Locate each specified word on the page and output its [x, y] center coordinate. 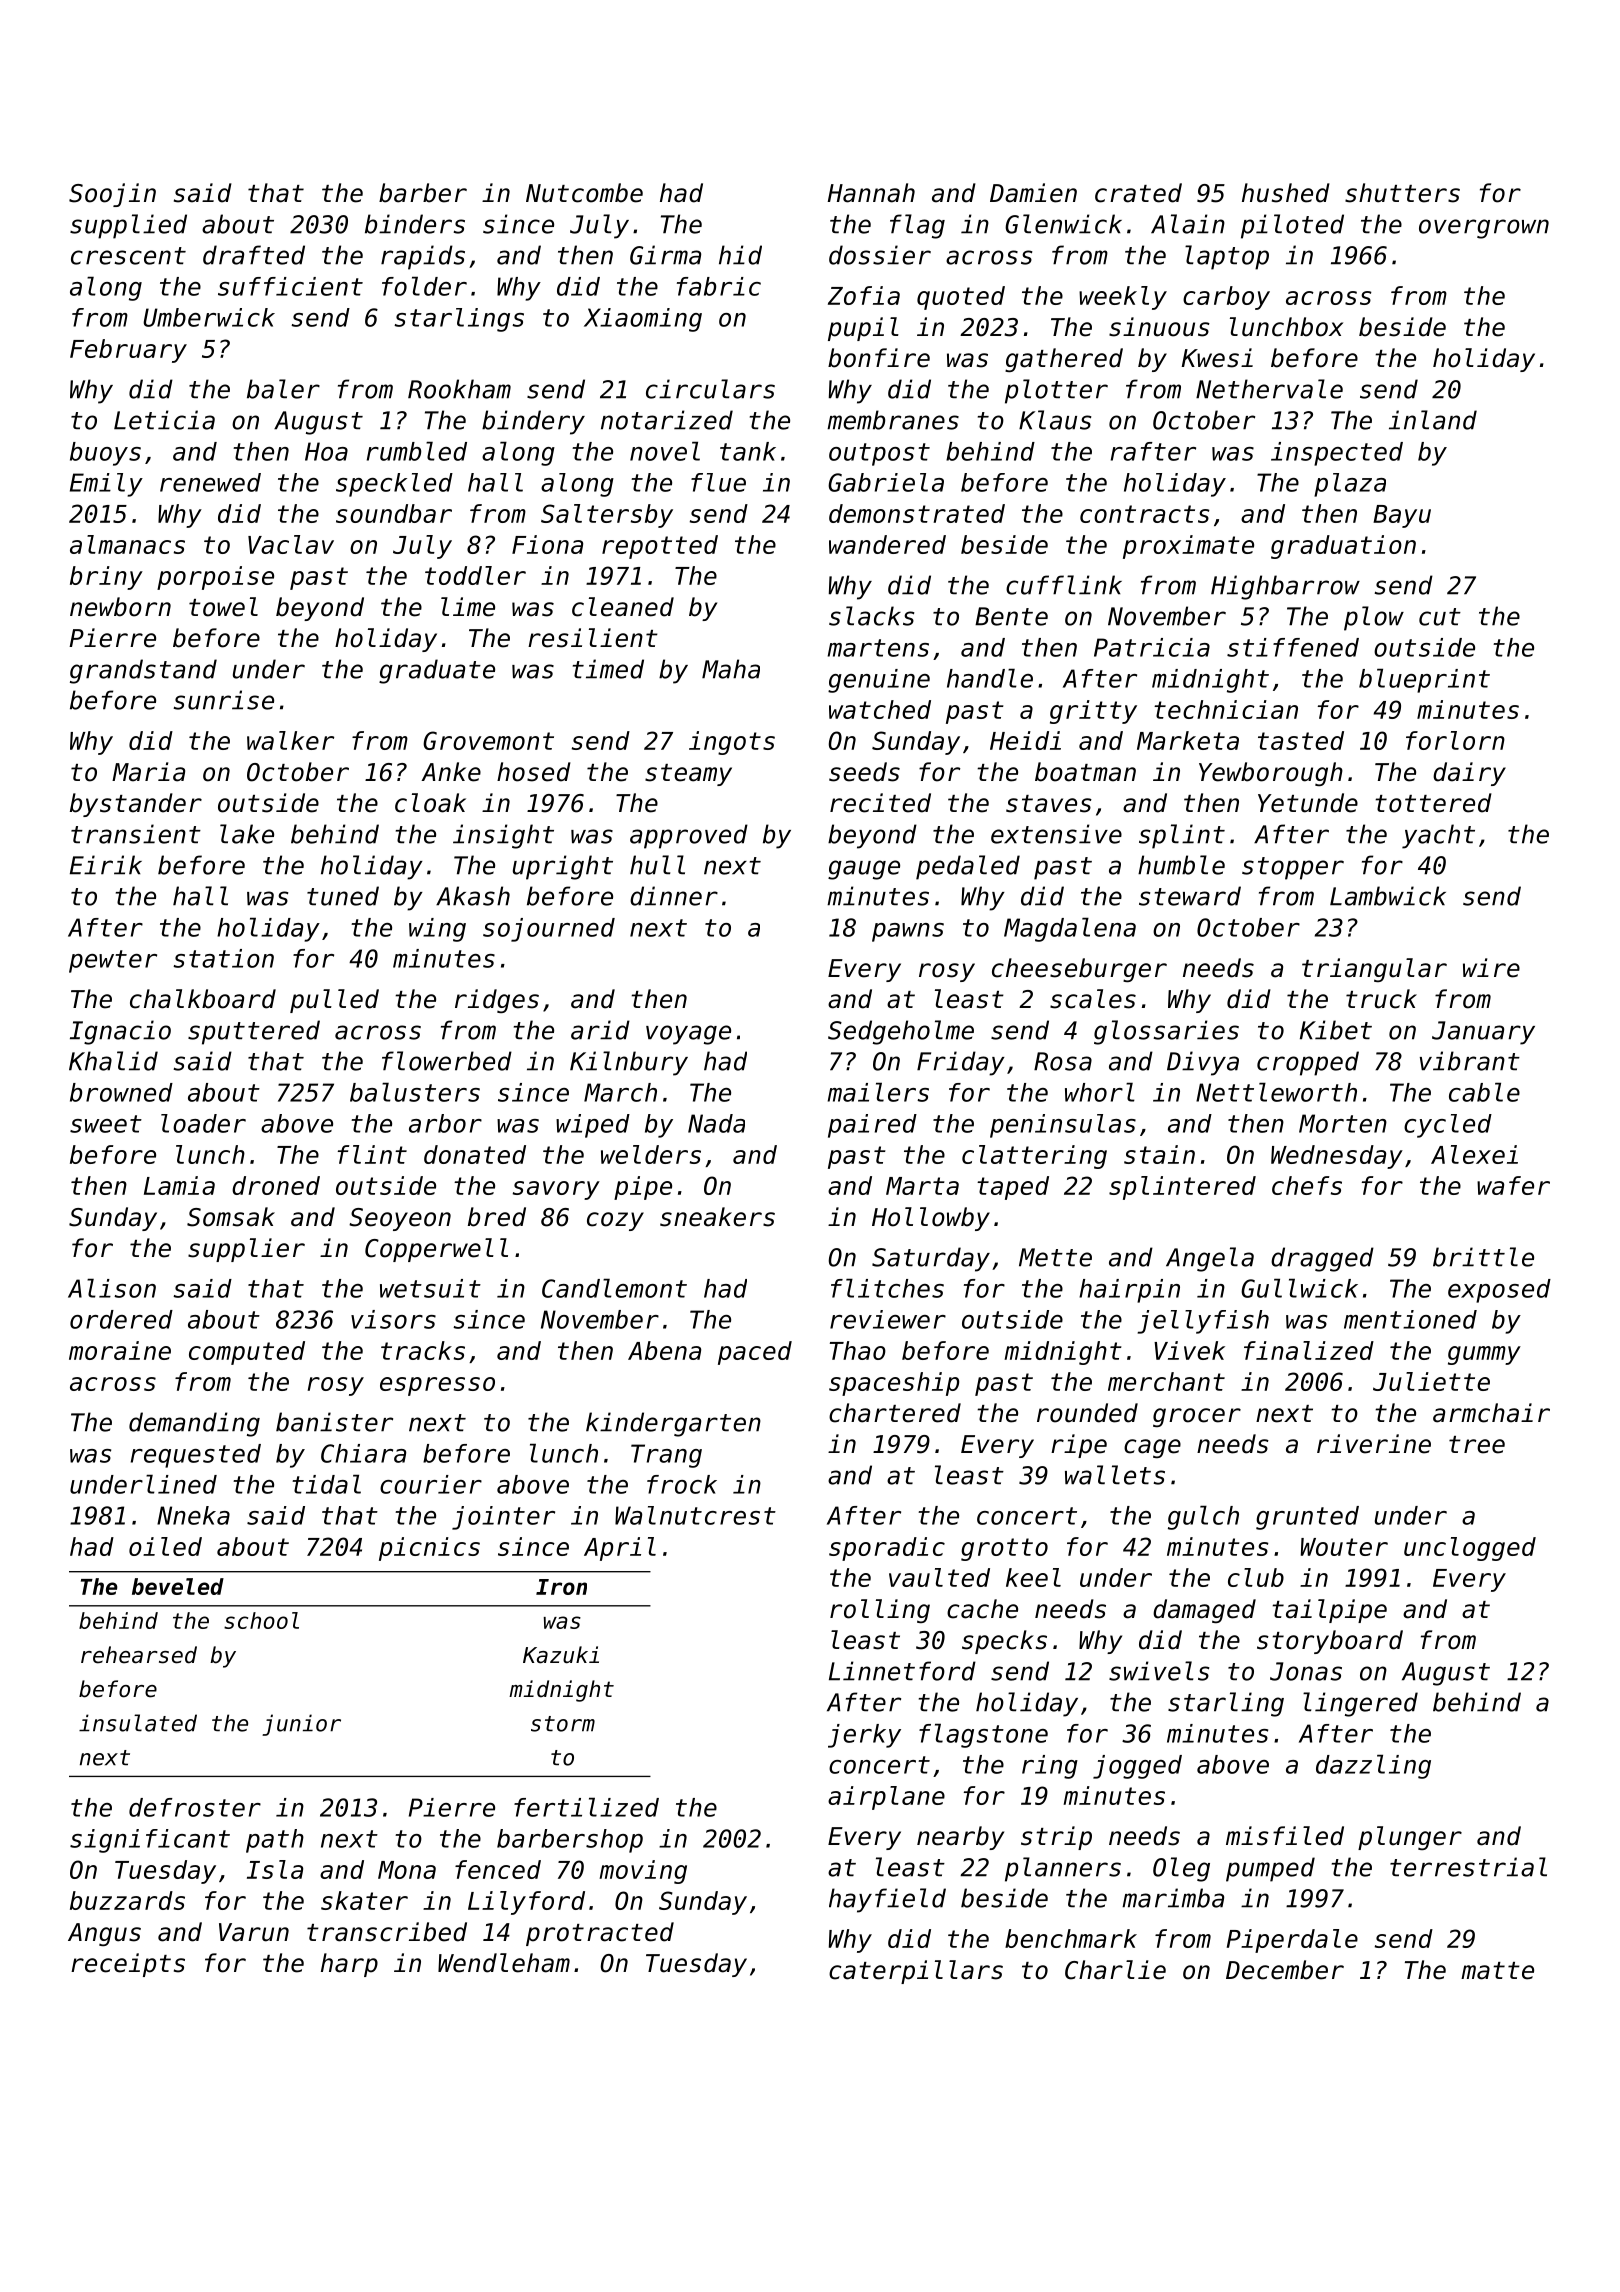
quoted [961, 298]
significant [150, 1841]
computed [247, 1353]
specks [1004, 1642]
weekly [1123, 298]
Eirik [106, 865]
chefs [1307, 1185]
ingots [732, 743]
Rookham [459, 389]
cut [1440, 617]
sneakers [717, 1217]
